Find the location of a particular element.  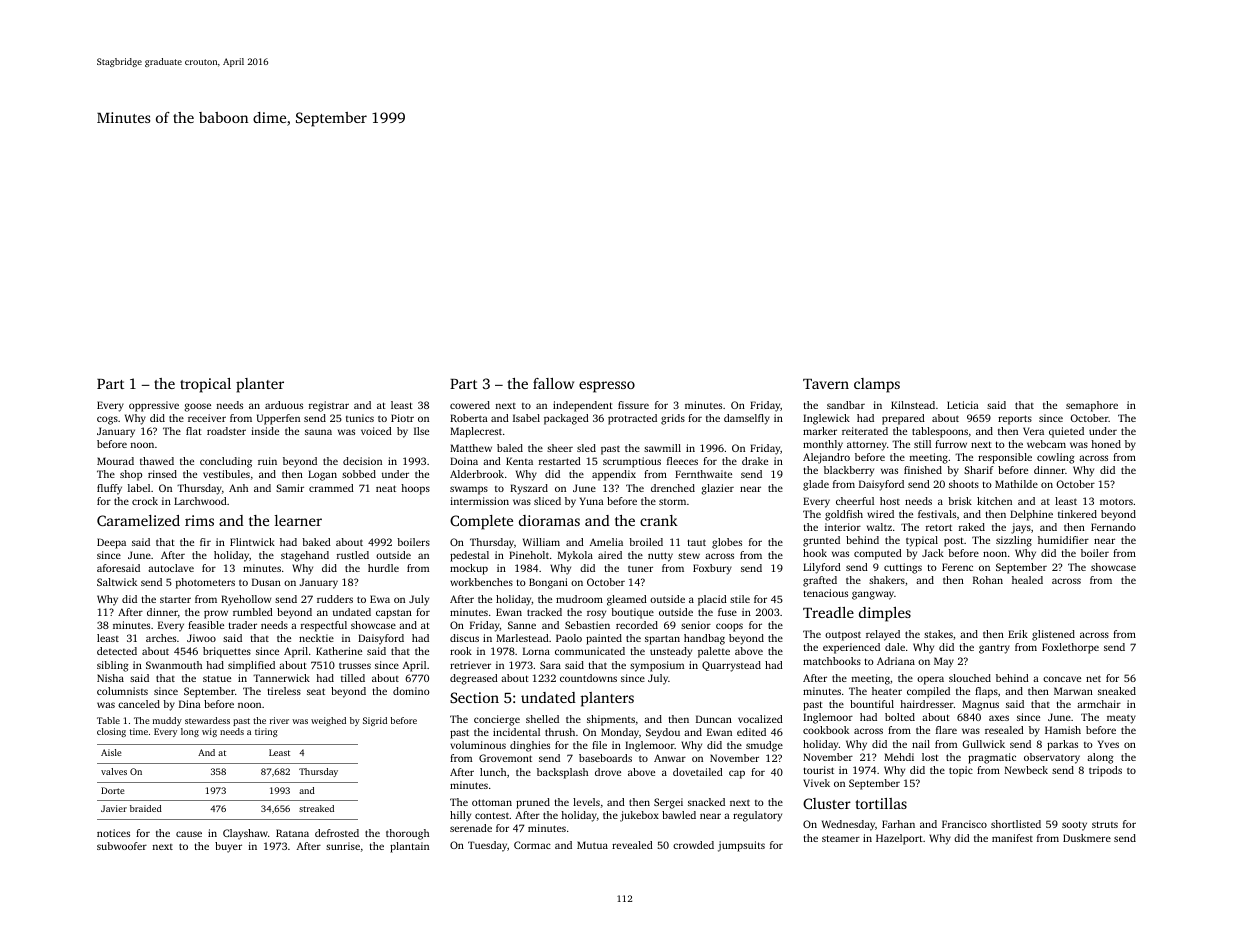

Foxbury is located at coordinates (712, 569).
